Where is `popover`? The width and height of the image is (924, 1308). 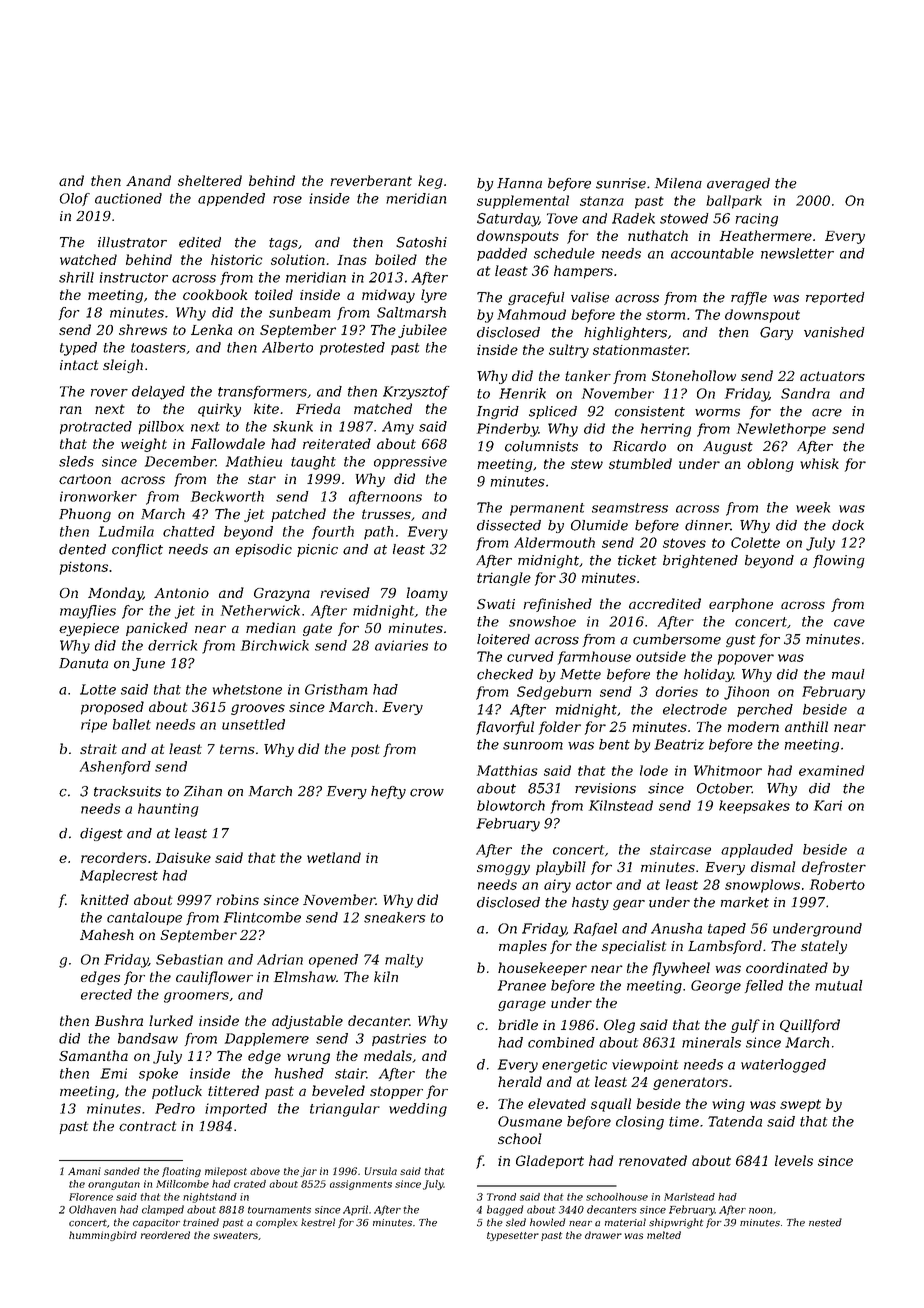
popover is located at coordinates (746, 659).
